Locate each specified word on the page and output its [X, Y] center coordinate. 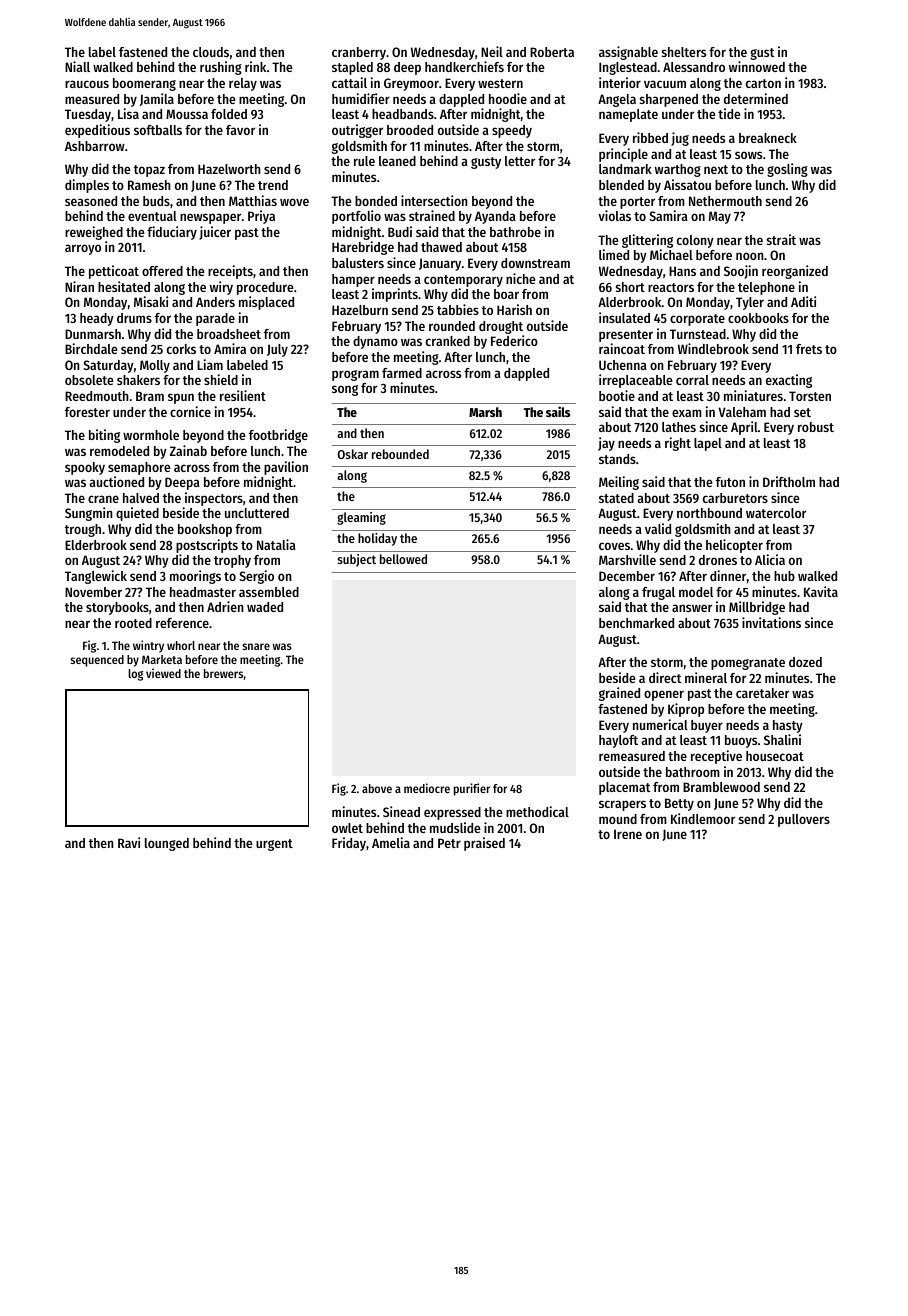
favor [240, 130]
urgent [274, 845]
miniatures [753, 395]
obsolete [89, 380]
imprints [395, 295]
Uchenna [623, 365]
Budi [400, 231]
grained [619, 694]
